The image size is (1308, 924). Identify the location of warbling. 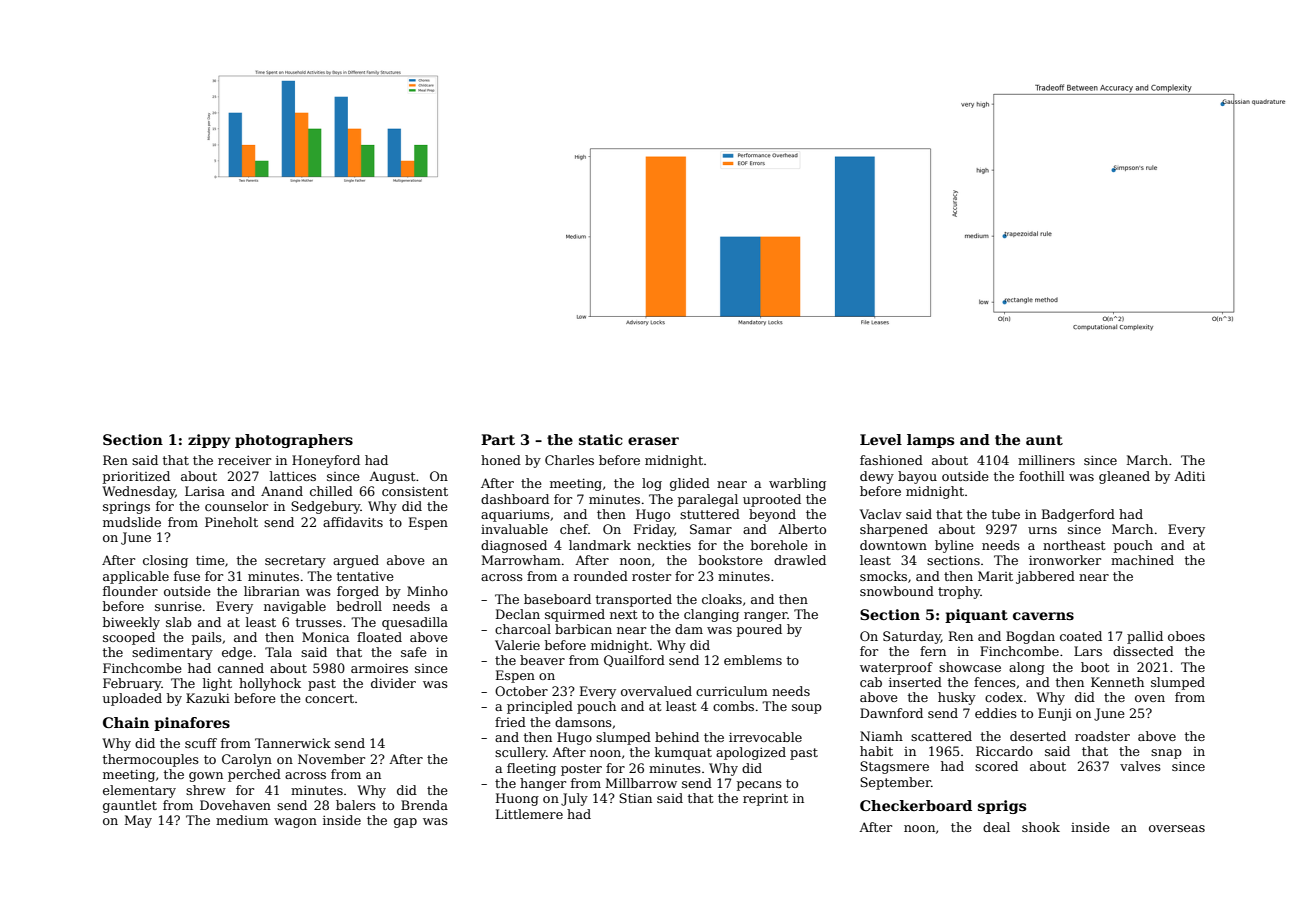
(797, 484).
